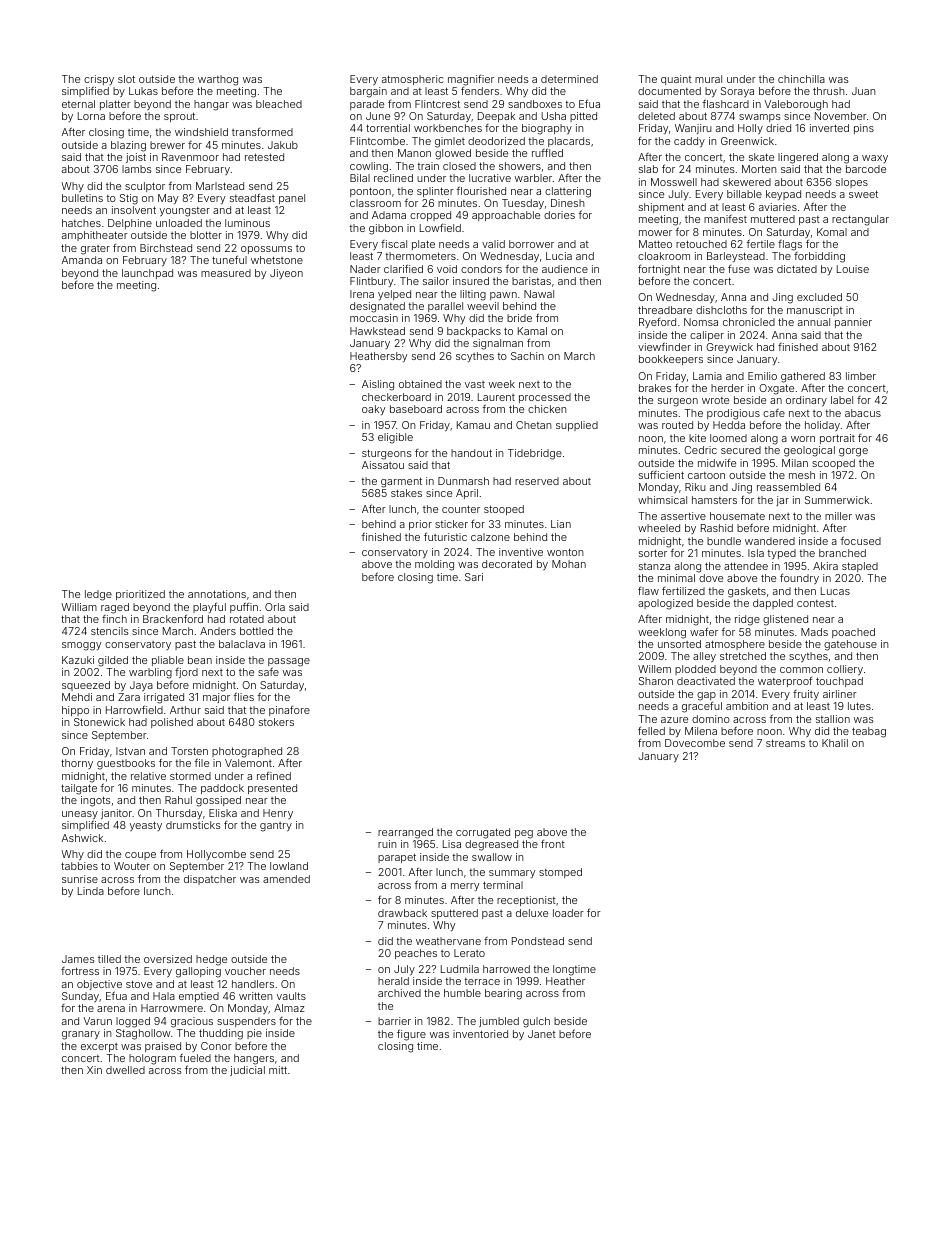  What do you see at coordinates (275, 607) in the page?
I see `Orla` at bounding box center [275, 607].
